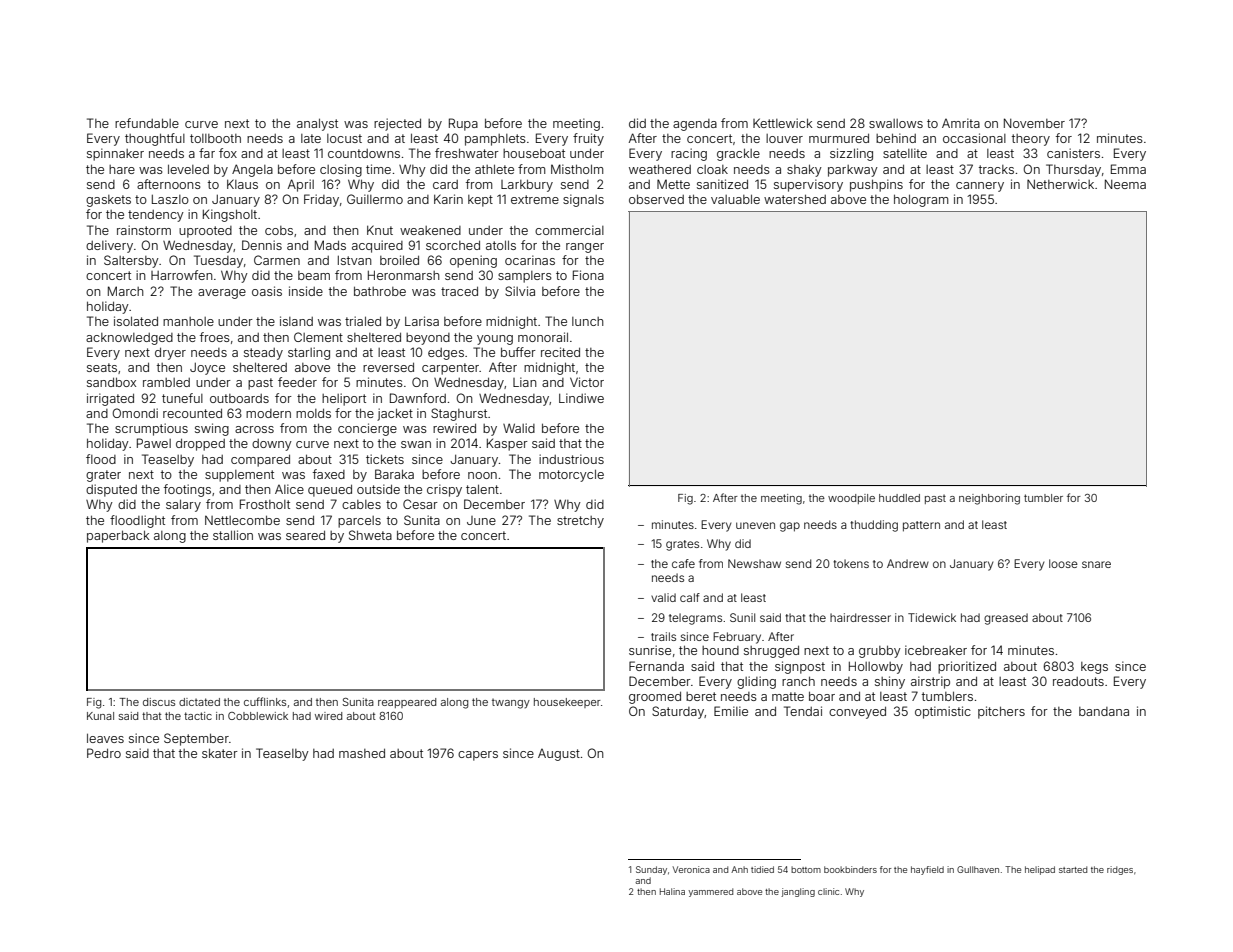 This screenshot has width=1233, height=952. I want to click on Kettlewick, so click(783, 123).
